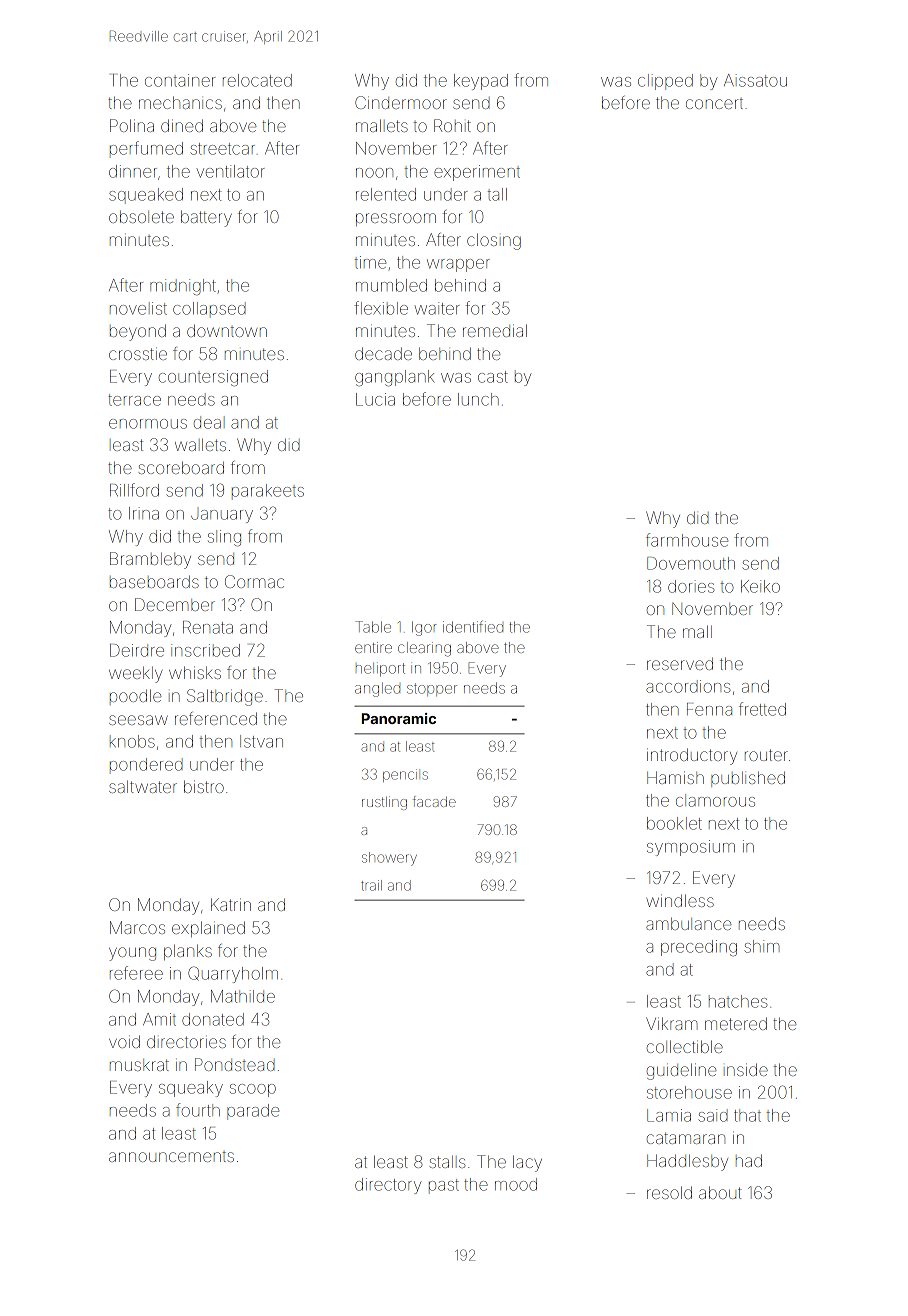  I want to click on whisks, so click(195, 672).
